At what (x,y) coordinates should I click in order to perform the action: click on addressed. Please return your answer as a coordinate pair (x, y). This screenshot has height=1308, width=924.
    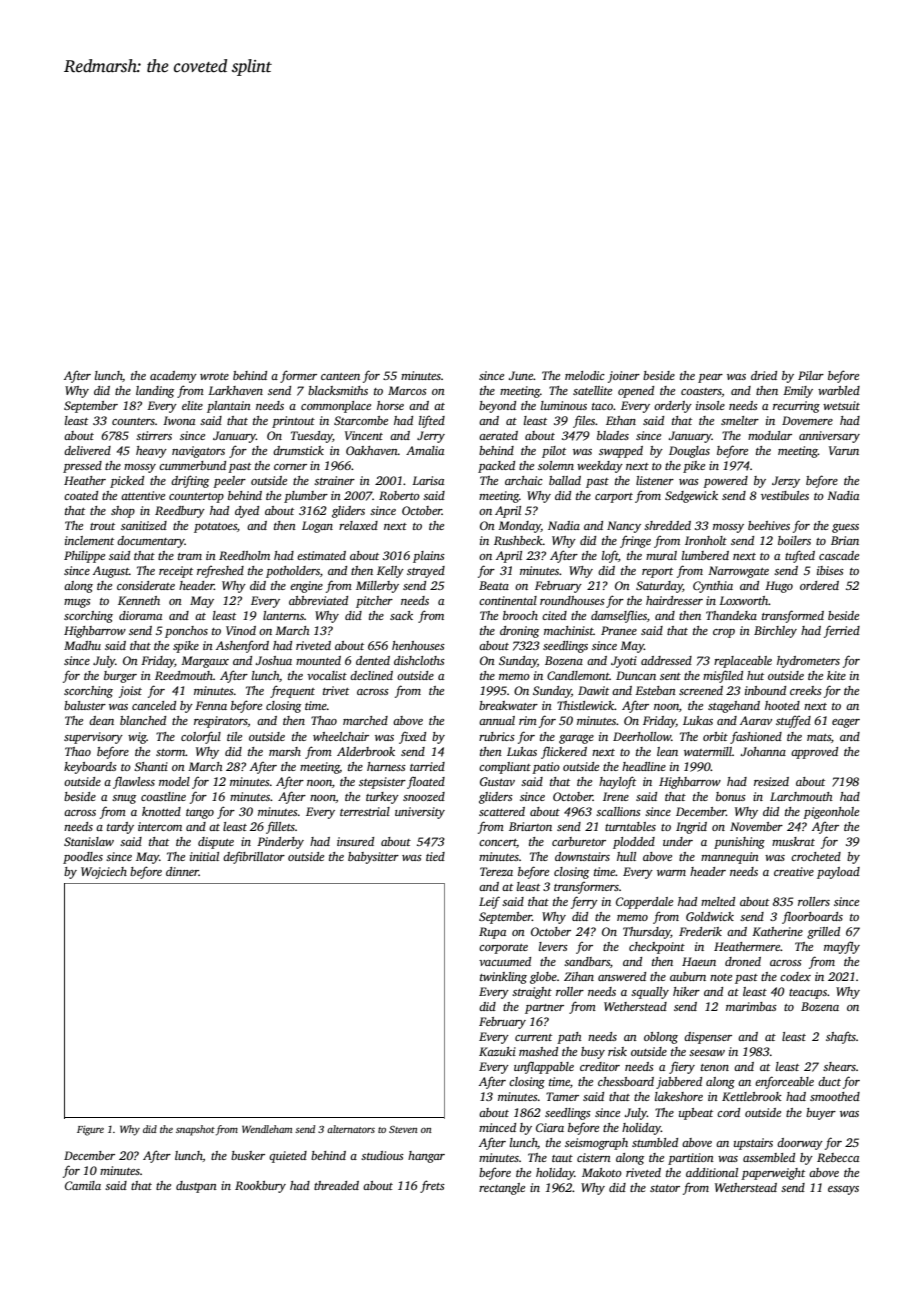
    Looking at the image, I should click on (666, 660).
